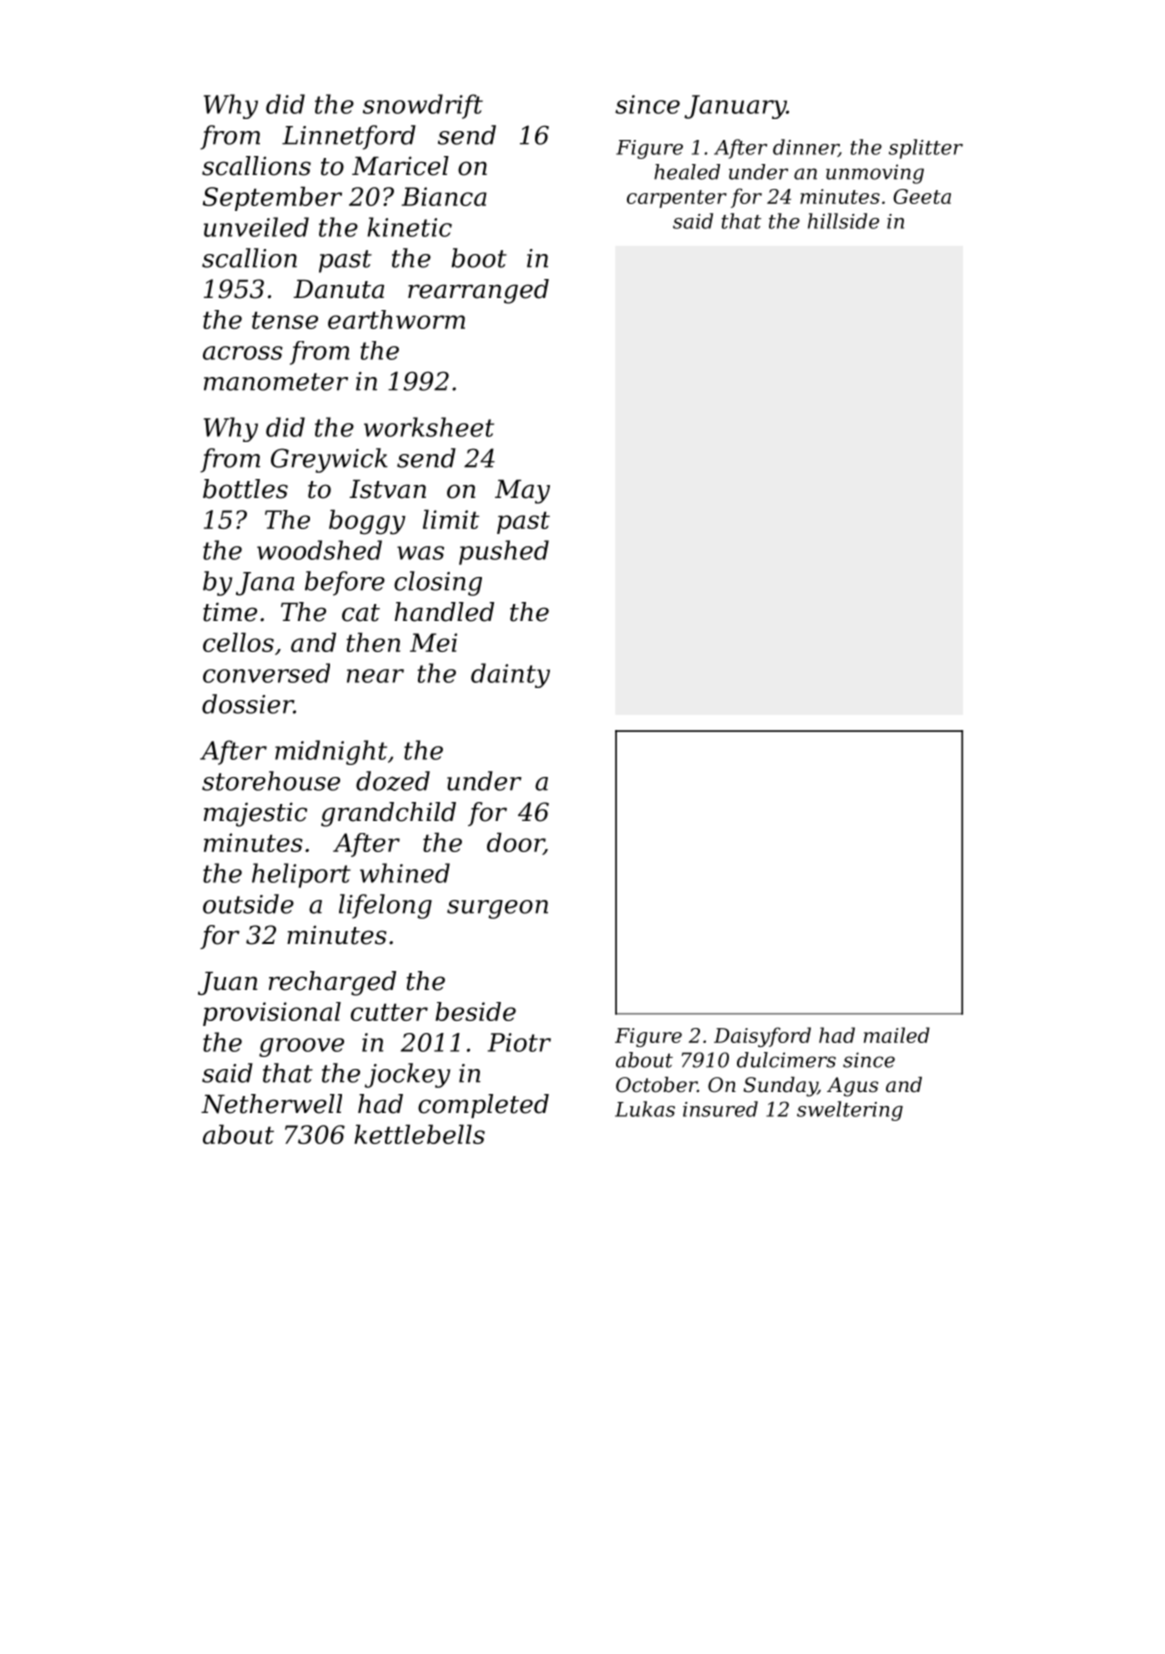  What do you see at coordinates (497, 909) in the page?
I see `surgeon` at bounding box center [497, 909].
